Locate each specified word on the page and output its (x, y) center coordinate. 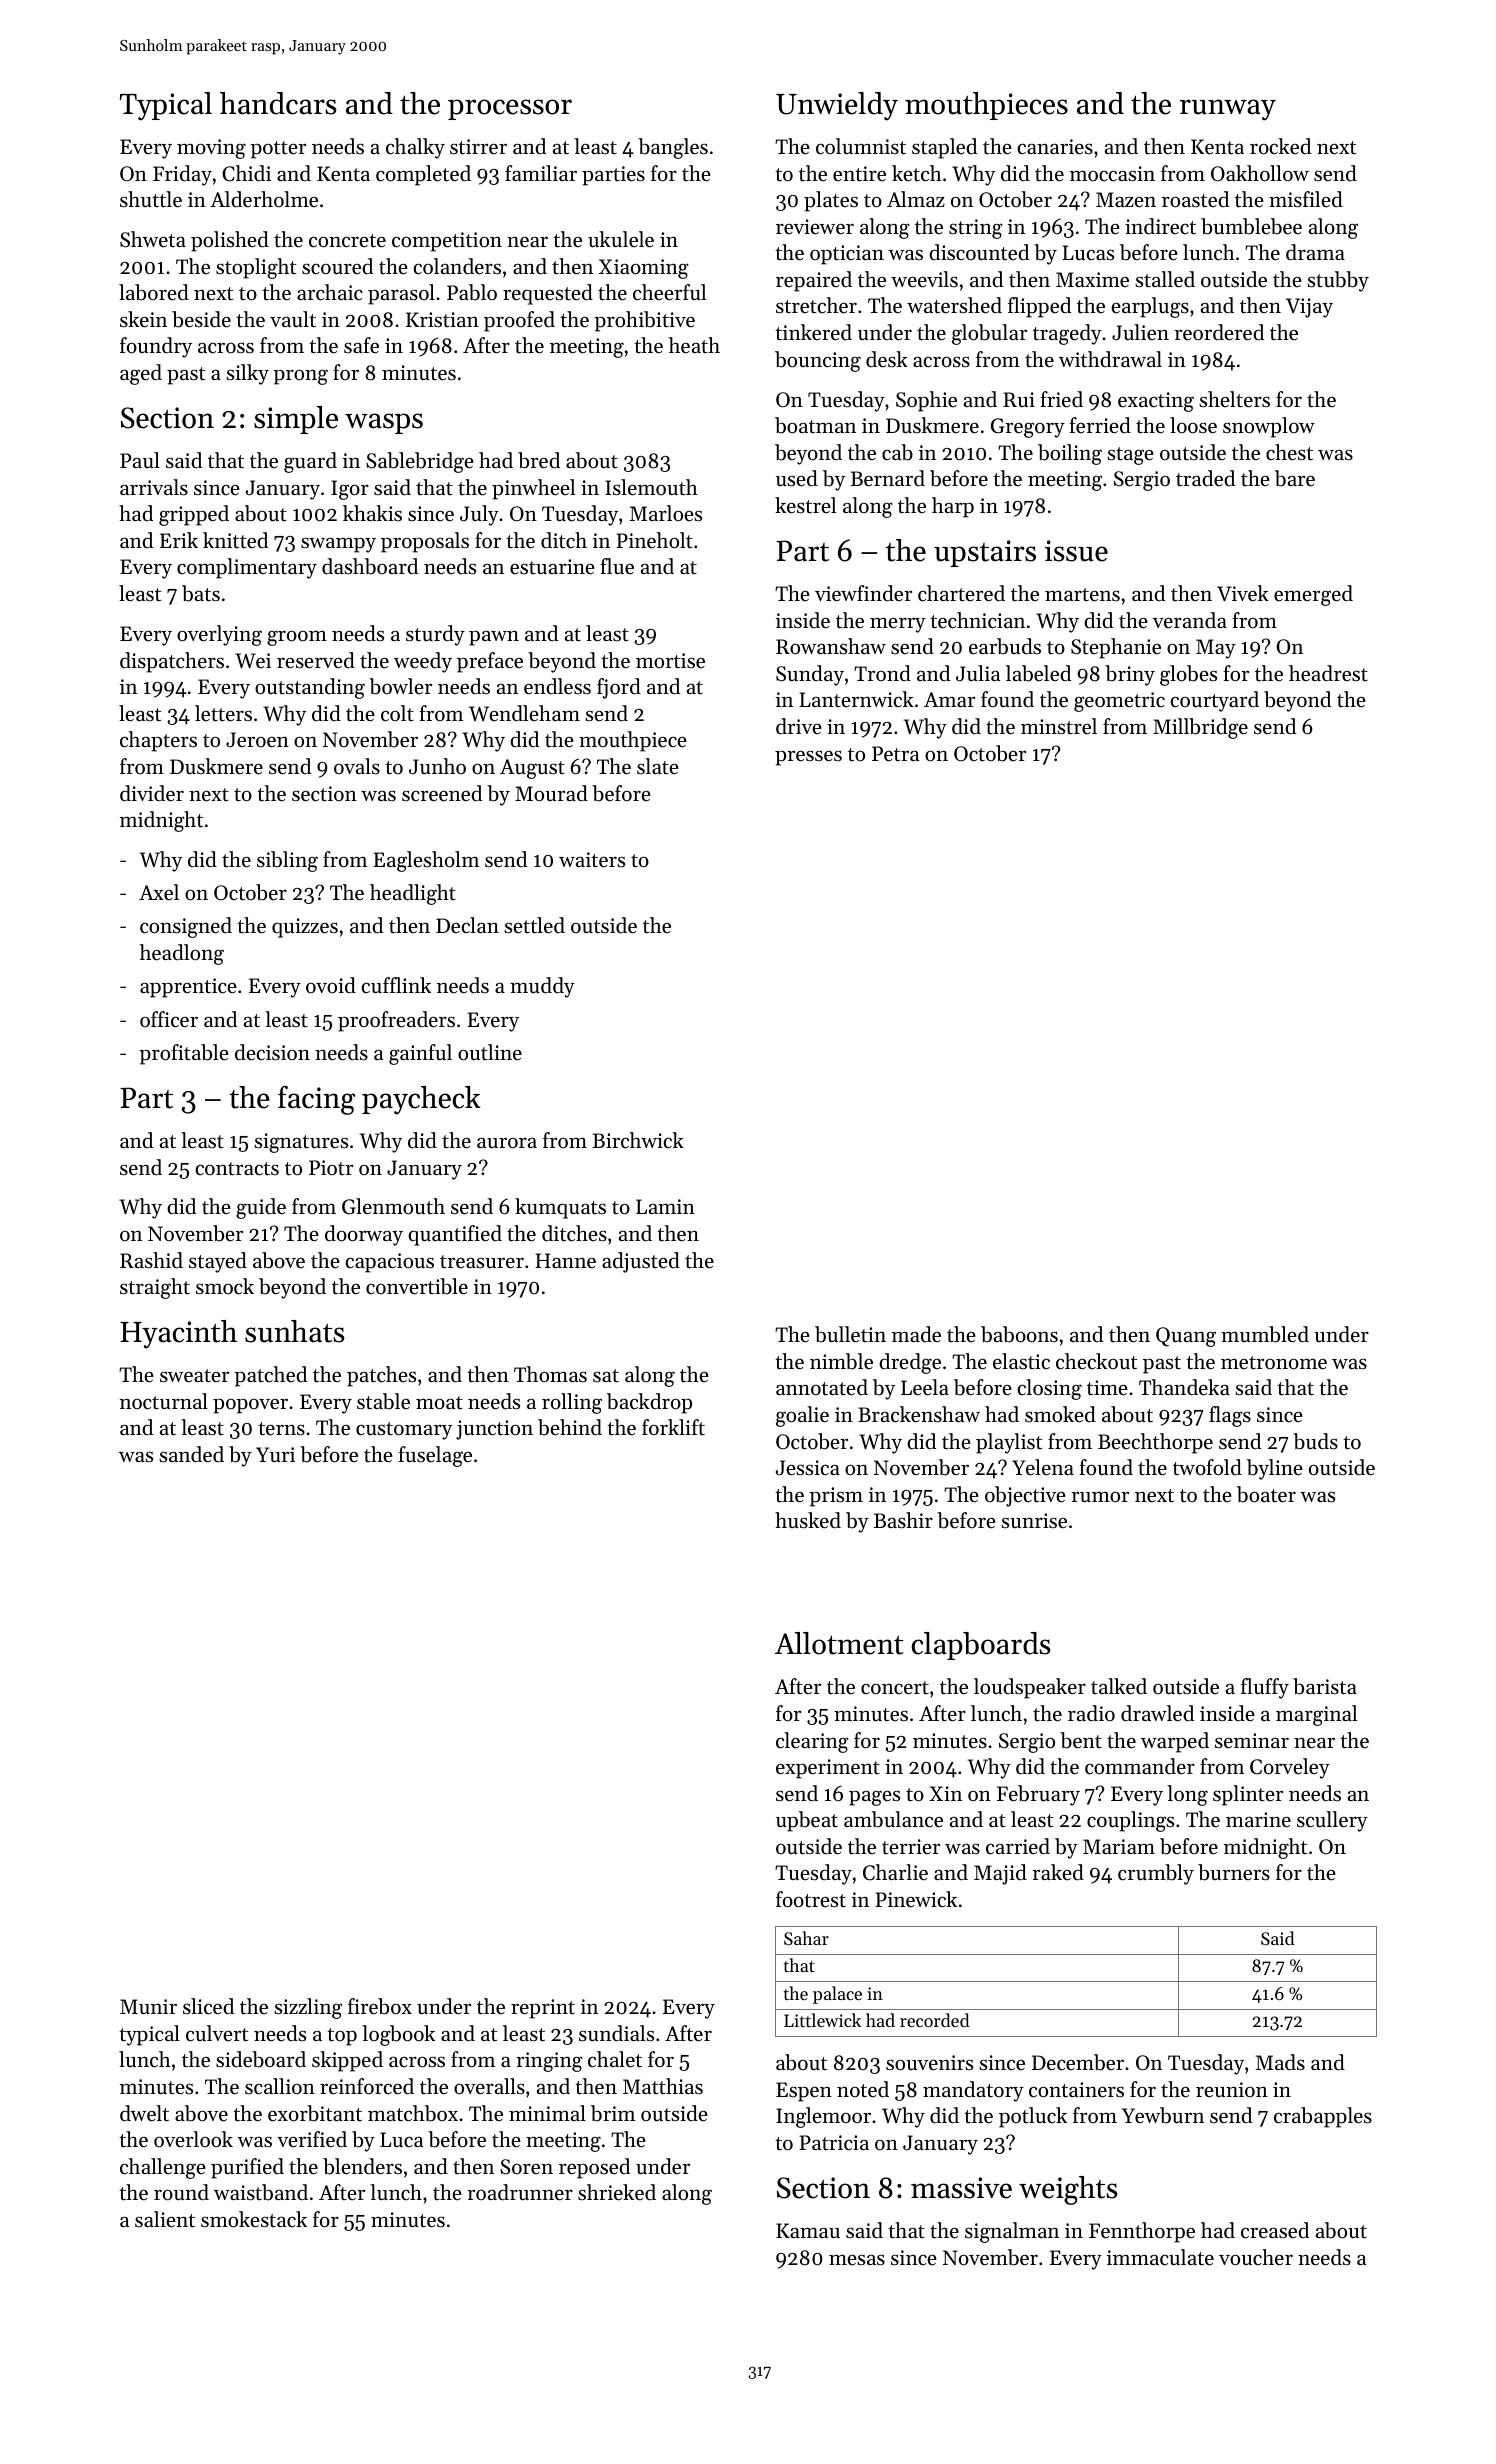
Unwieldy (837, 106)
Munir (148, 2006)
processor (510, 109)
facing (316, 1100)
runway (1228, 110)
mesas (857, 2260)
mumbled (1265, 1334)
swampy (338, 545)
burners (1234, 1872)
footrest (811, 1899)
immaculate (1160, 2257)
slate (658, 766)
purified (247, 2168)
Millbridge (1200, 728)
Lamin (665, 1206)
